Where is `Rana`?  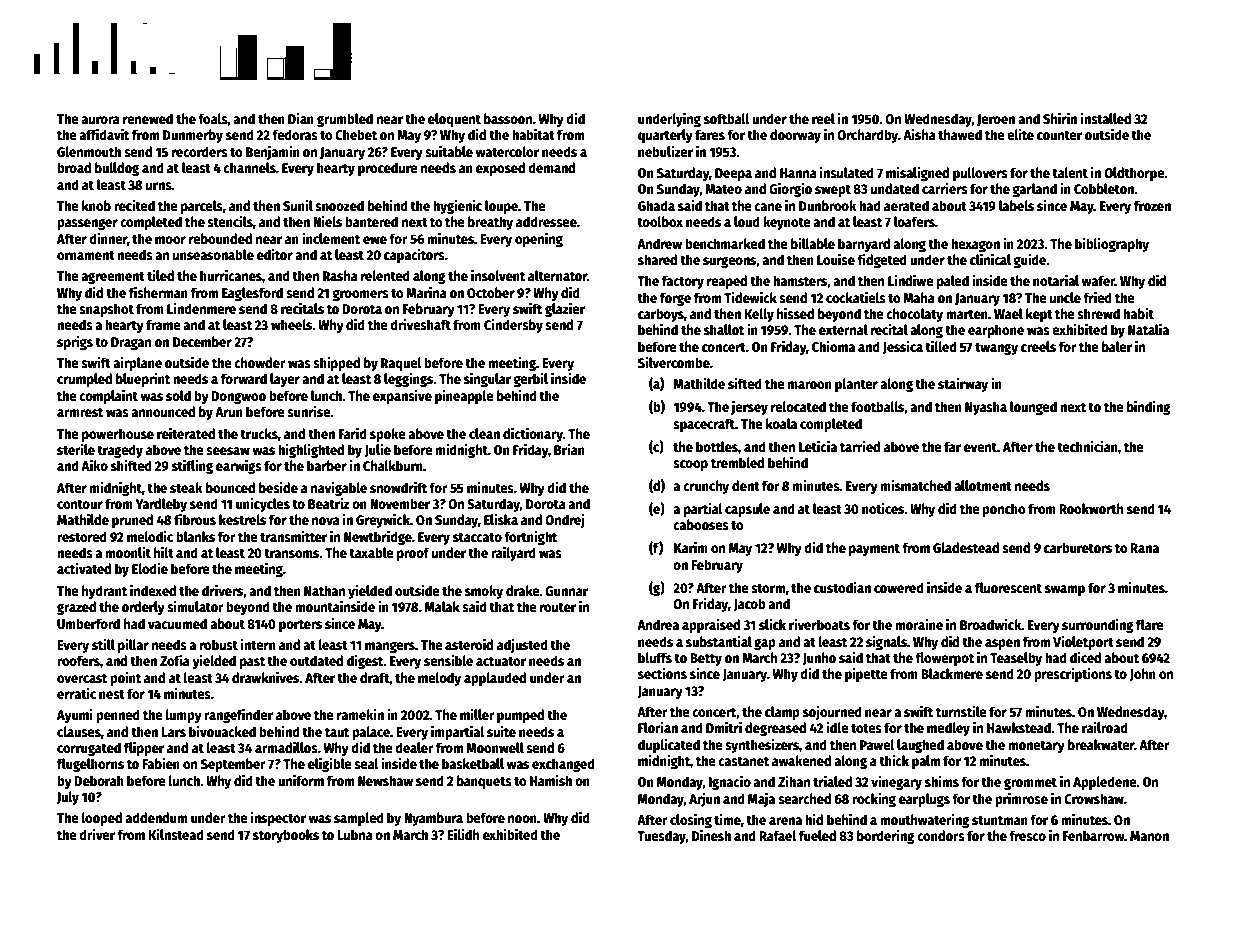
Rana is located at coordinates (1144, 548).
